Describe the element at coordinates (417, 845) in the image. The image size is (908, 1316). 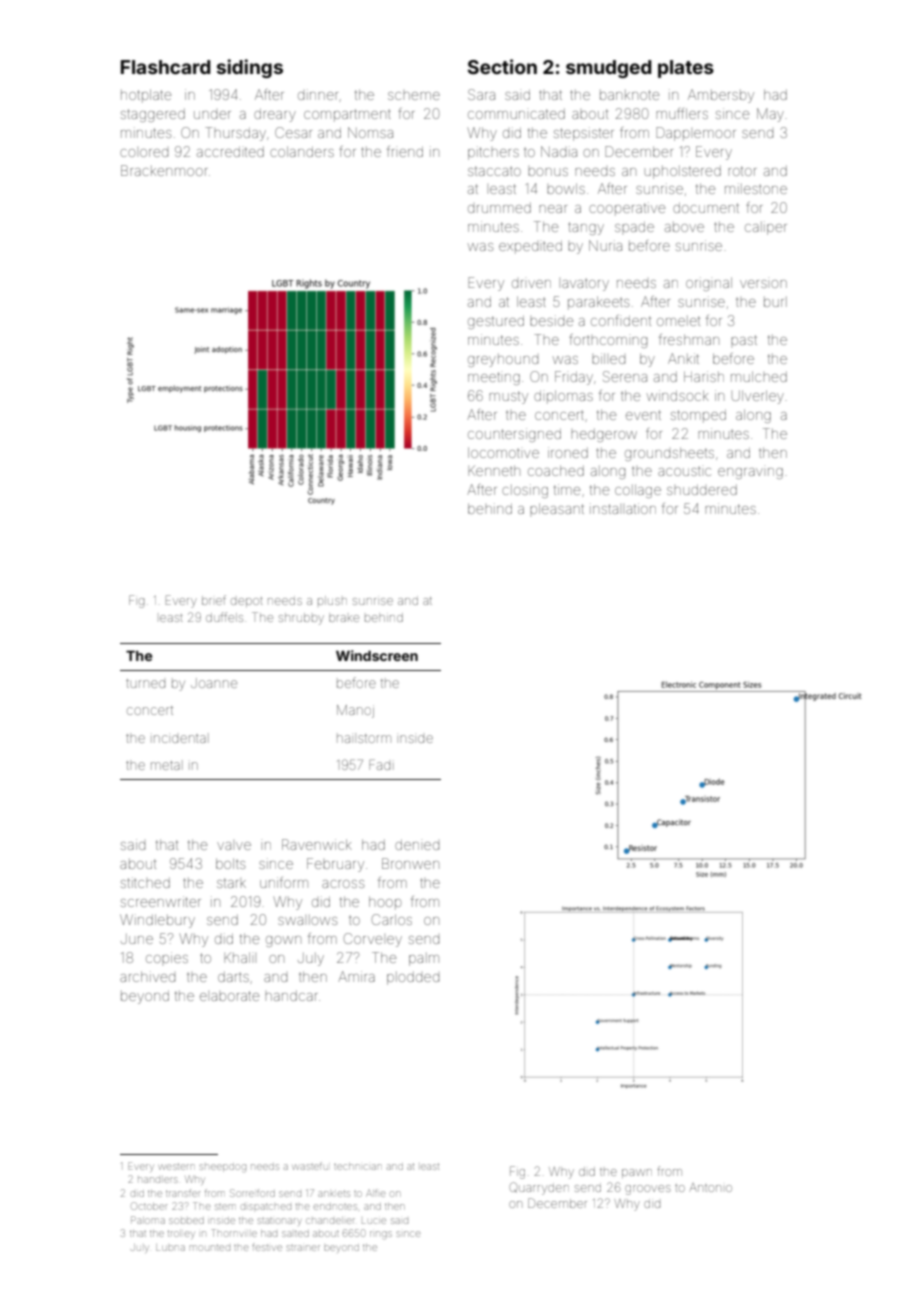
I see `denied` at that location.
